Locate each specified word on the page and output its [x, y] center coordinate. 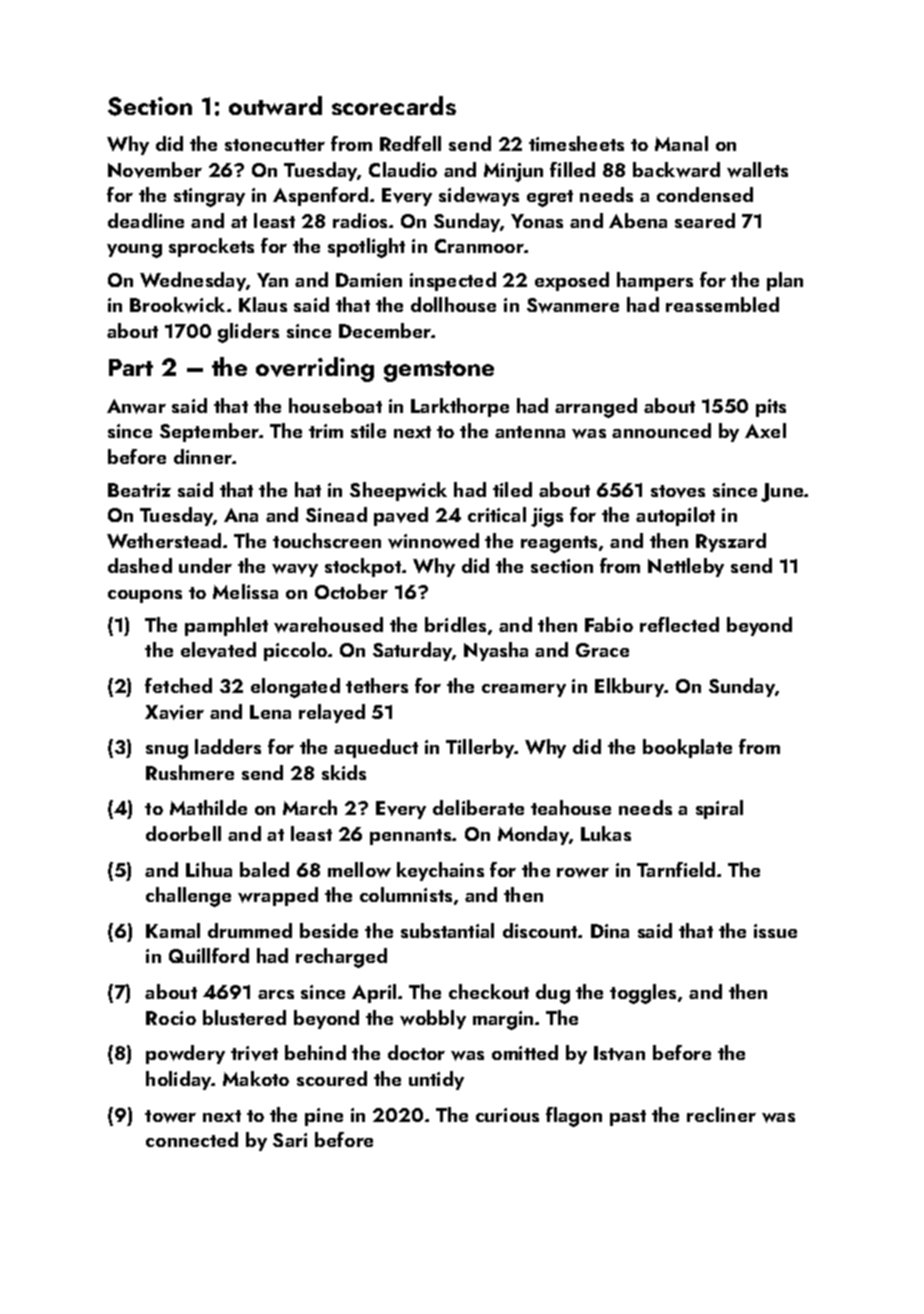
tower [170, 1116]
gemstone [439, 371]
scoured [332, 1078]
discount [541, 930]
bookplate [687, 748]
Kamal [173, 930]
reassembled [722, 304]
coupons [145, 596]
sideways [479, 196]
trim [326, 431]
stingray [209, 197]
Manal [681, 143]
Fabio [609, 624]
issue [775, 931]
